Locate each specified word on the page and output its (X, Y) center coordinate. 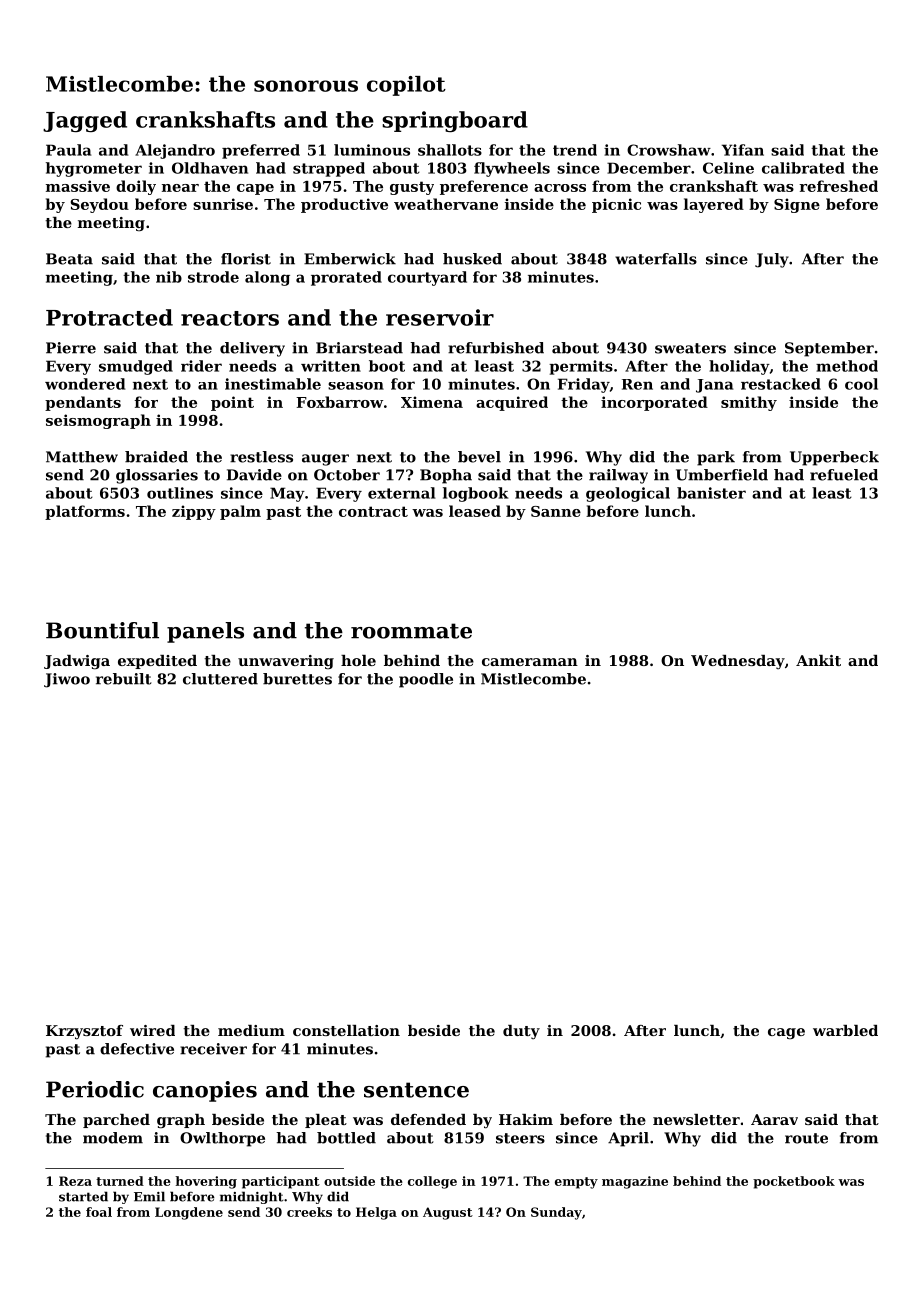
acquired (512, 403)
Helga (376, 1213)
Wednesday (738, 662)
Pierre (71, 348)
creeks (309, 1212)
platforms (85, 512)
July (772, 260)
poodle (426, 680)
